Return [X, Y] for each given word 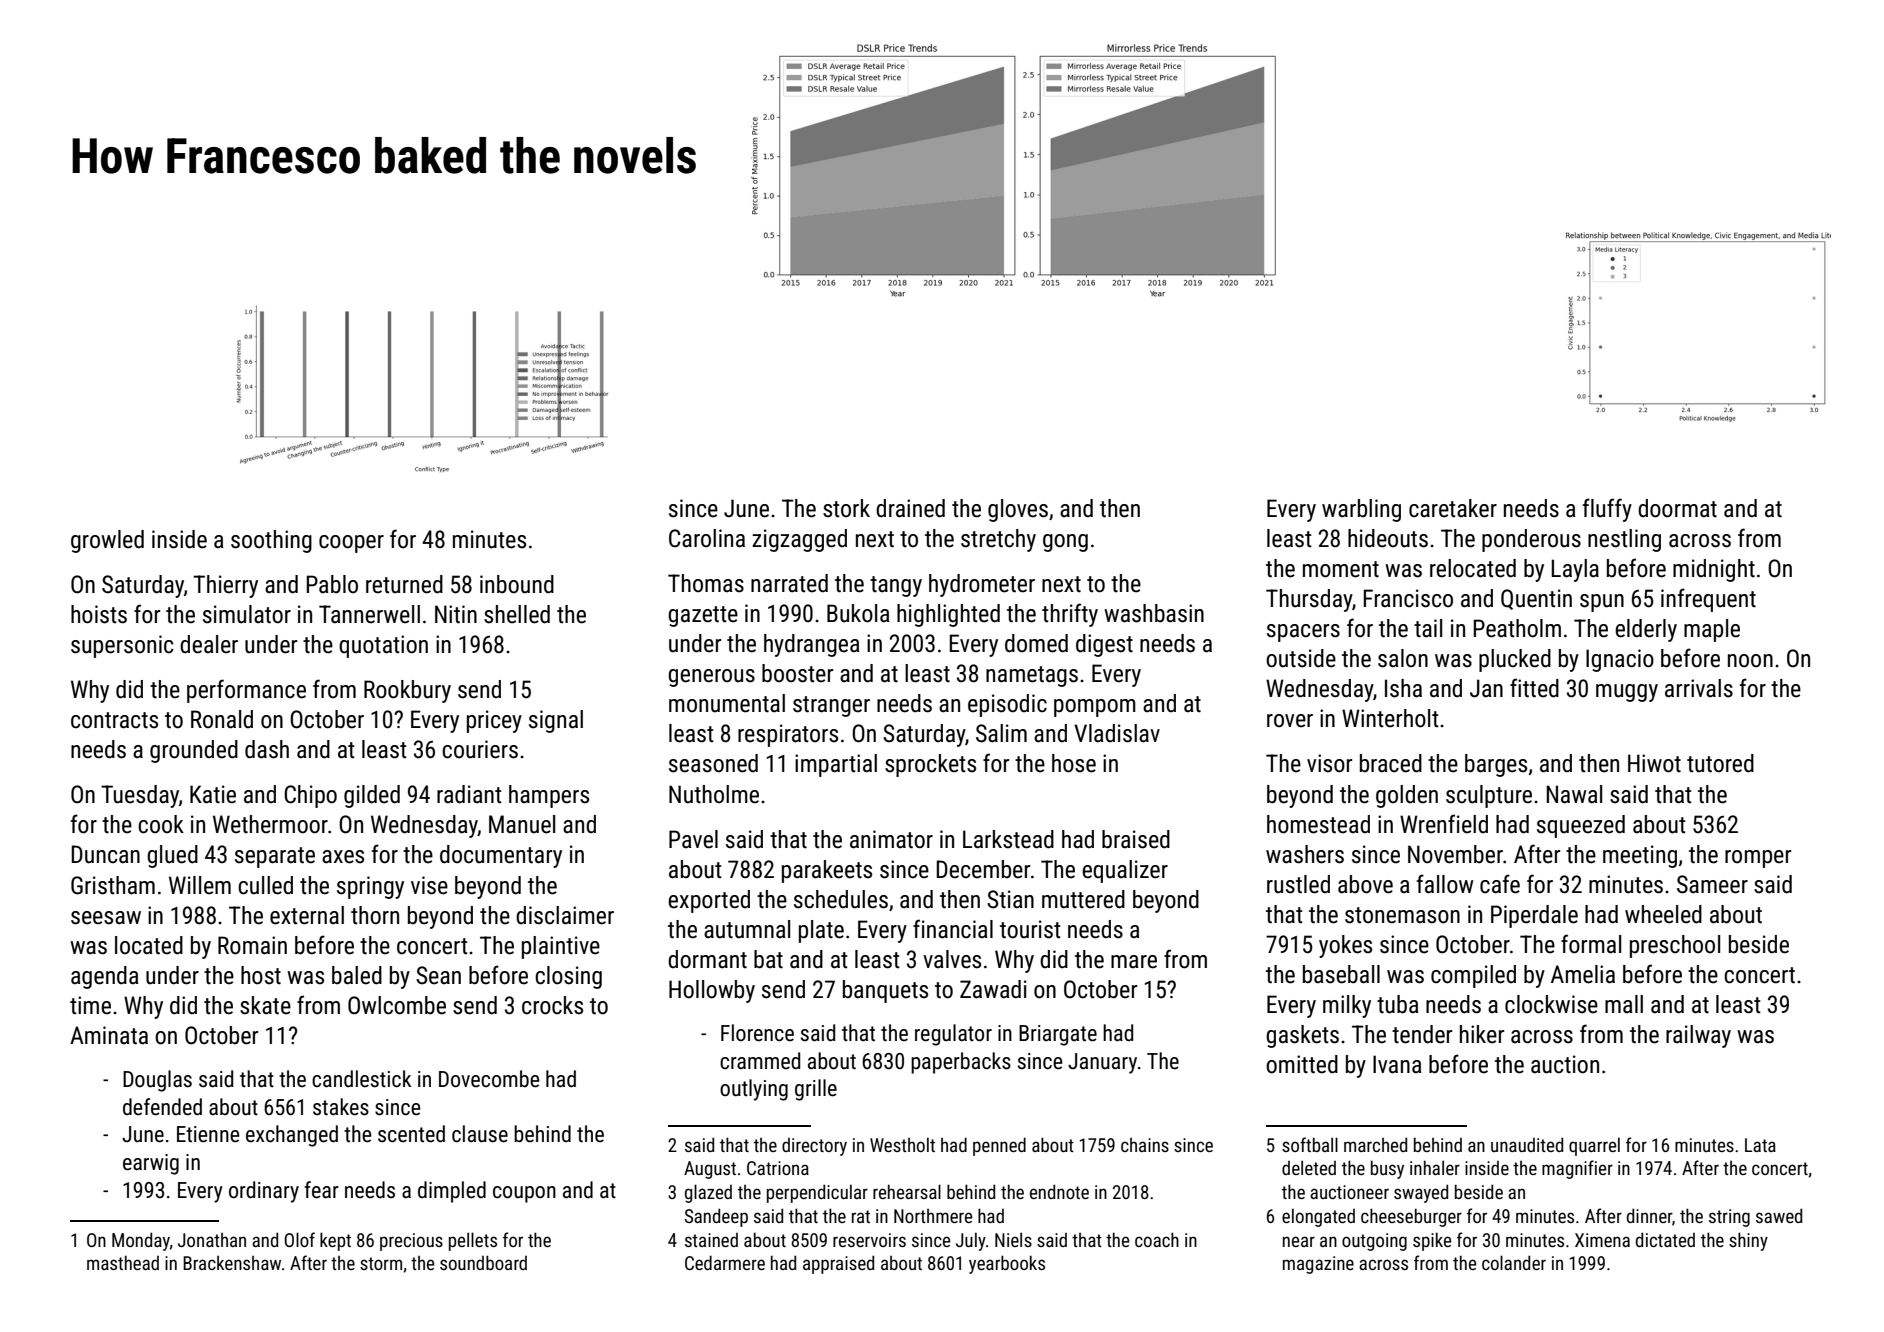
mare [1134, 962]
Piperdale [1534, 916]
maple [1712, 630]
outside [1301, 658]
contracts [114, 720]
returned [404, 584]
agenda [105, 977]
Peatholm [1517, 628]
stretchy [998, 540]
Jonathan [212, 1240]
